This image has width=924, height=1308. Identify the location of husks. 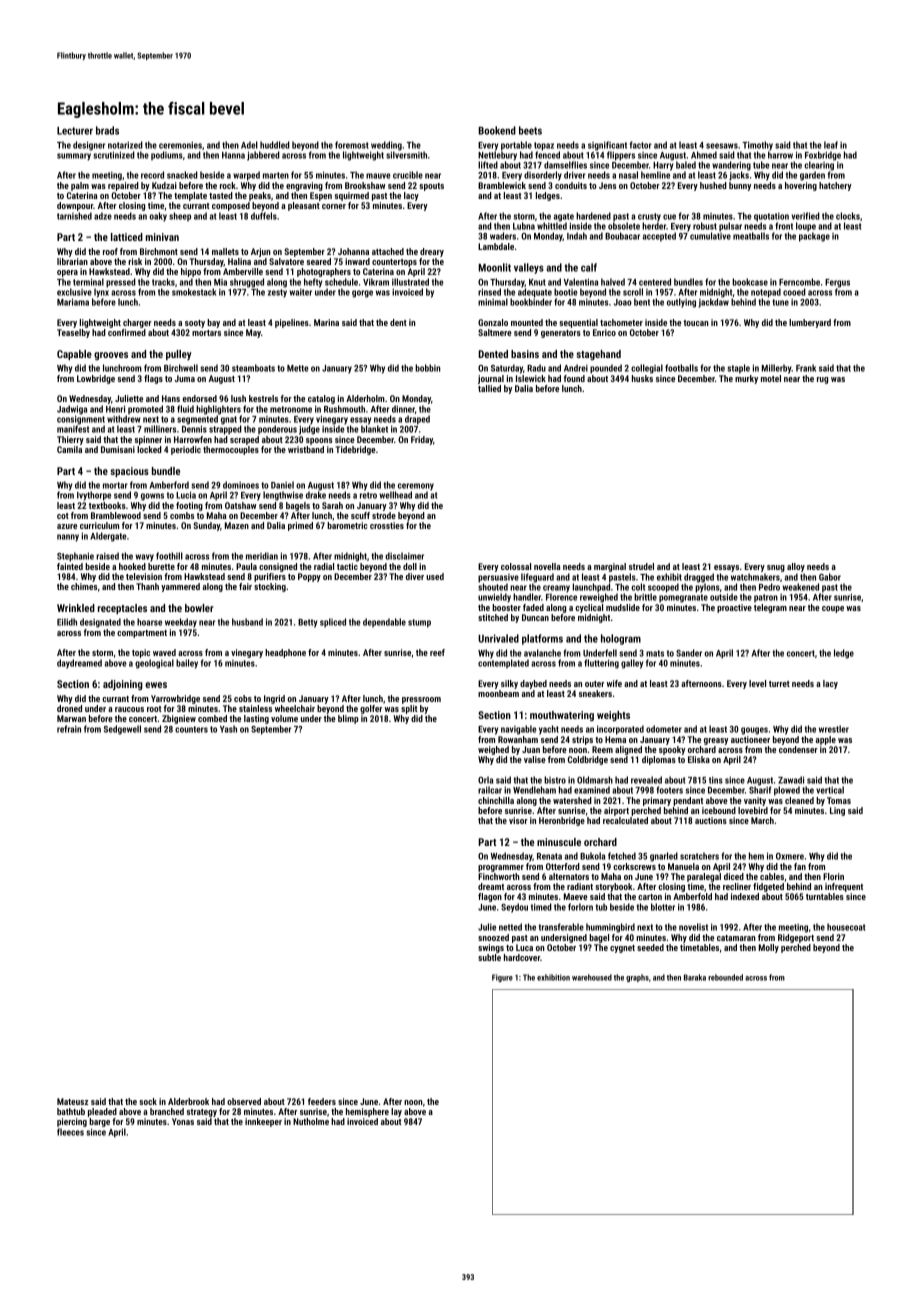
(642, 378).
